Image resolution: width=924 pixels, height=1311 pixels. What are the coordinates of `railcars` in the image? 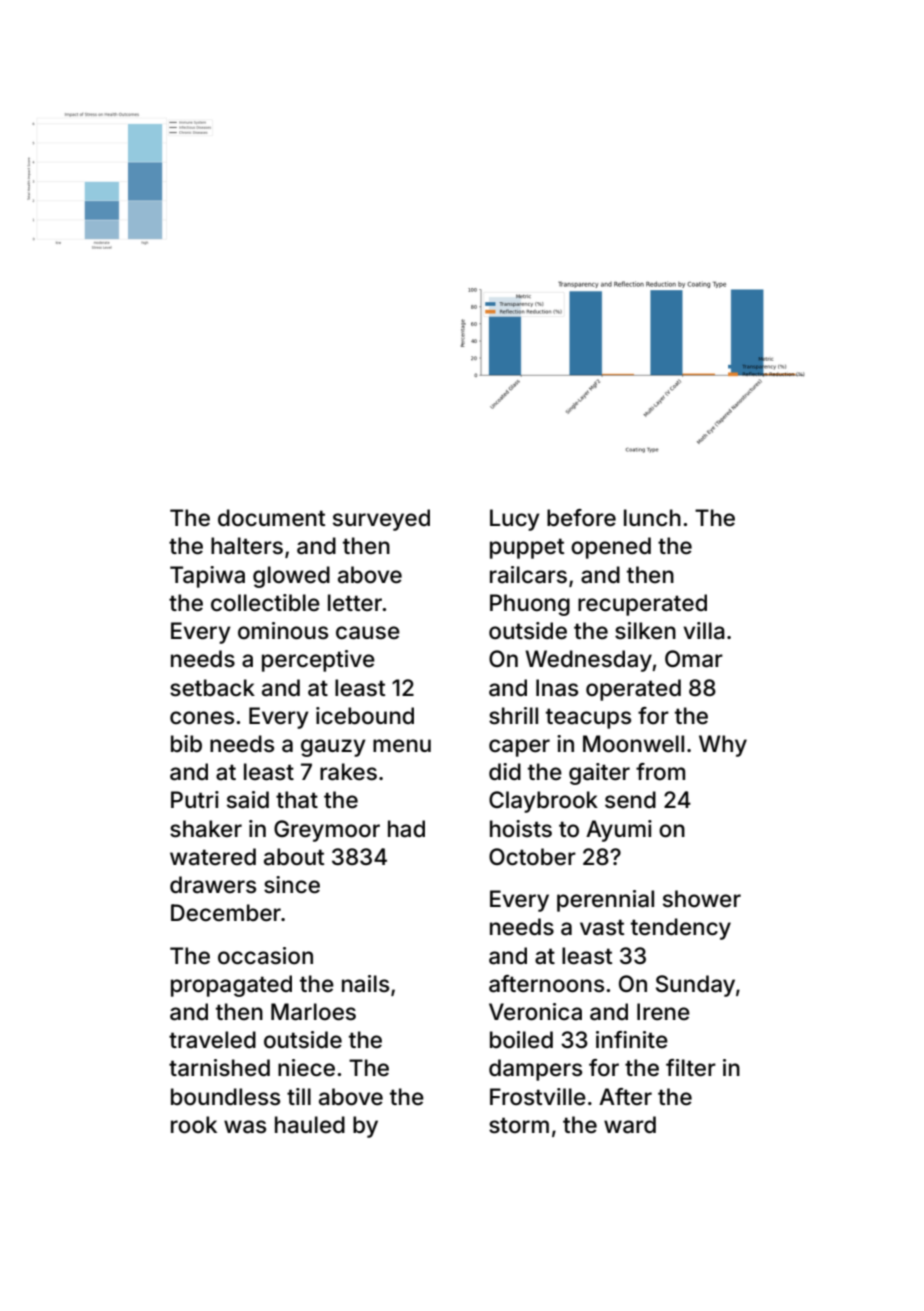 It's located at (528, 575).
